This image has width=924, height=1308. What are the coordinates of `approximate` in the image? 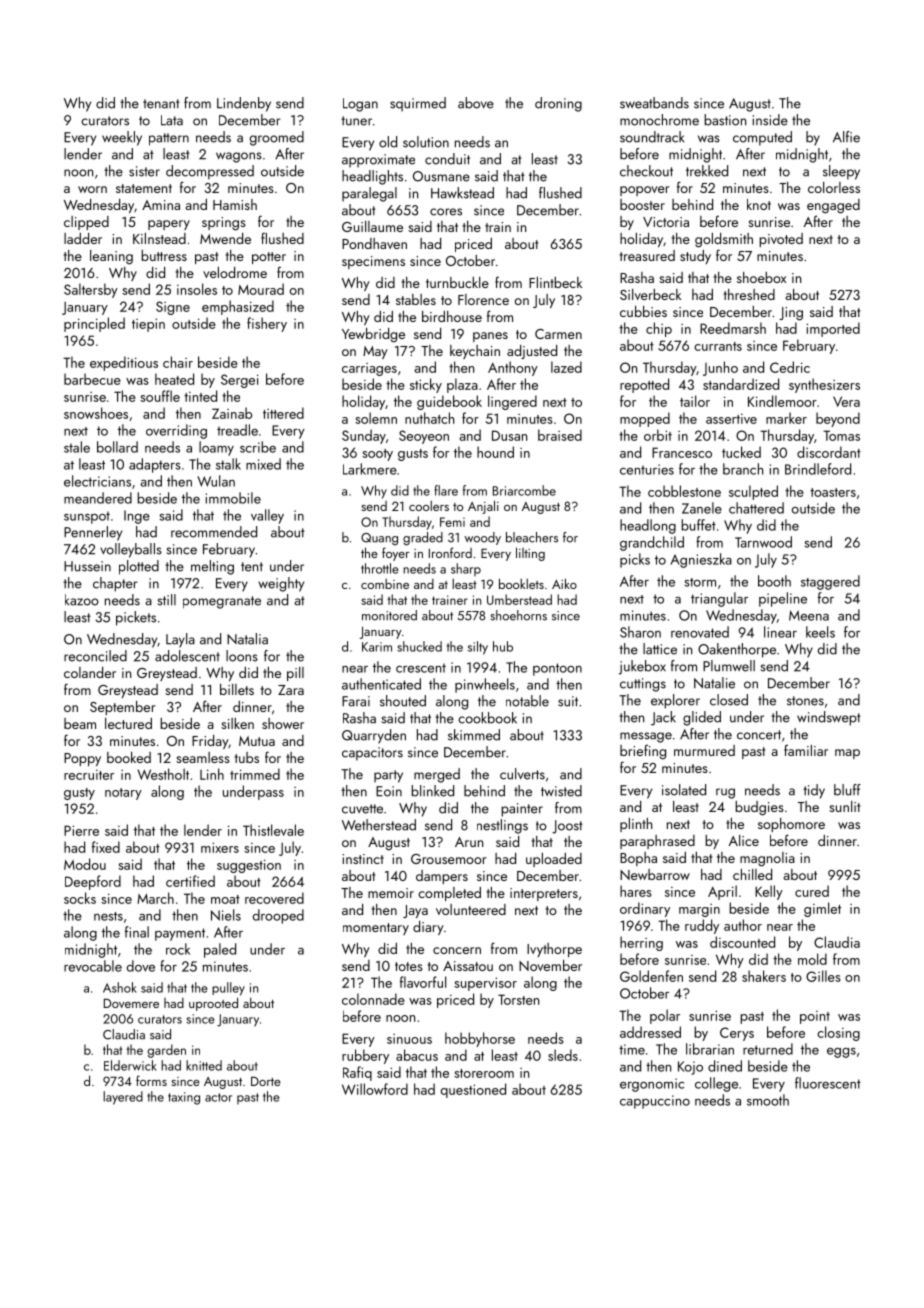 It's located at (378, 161).
